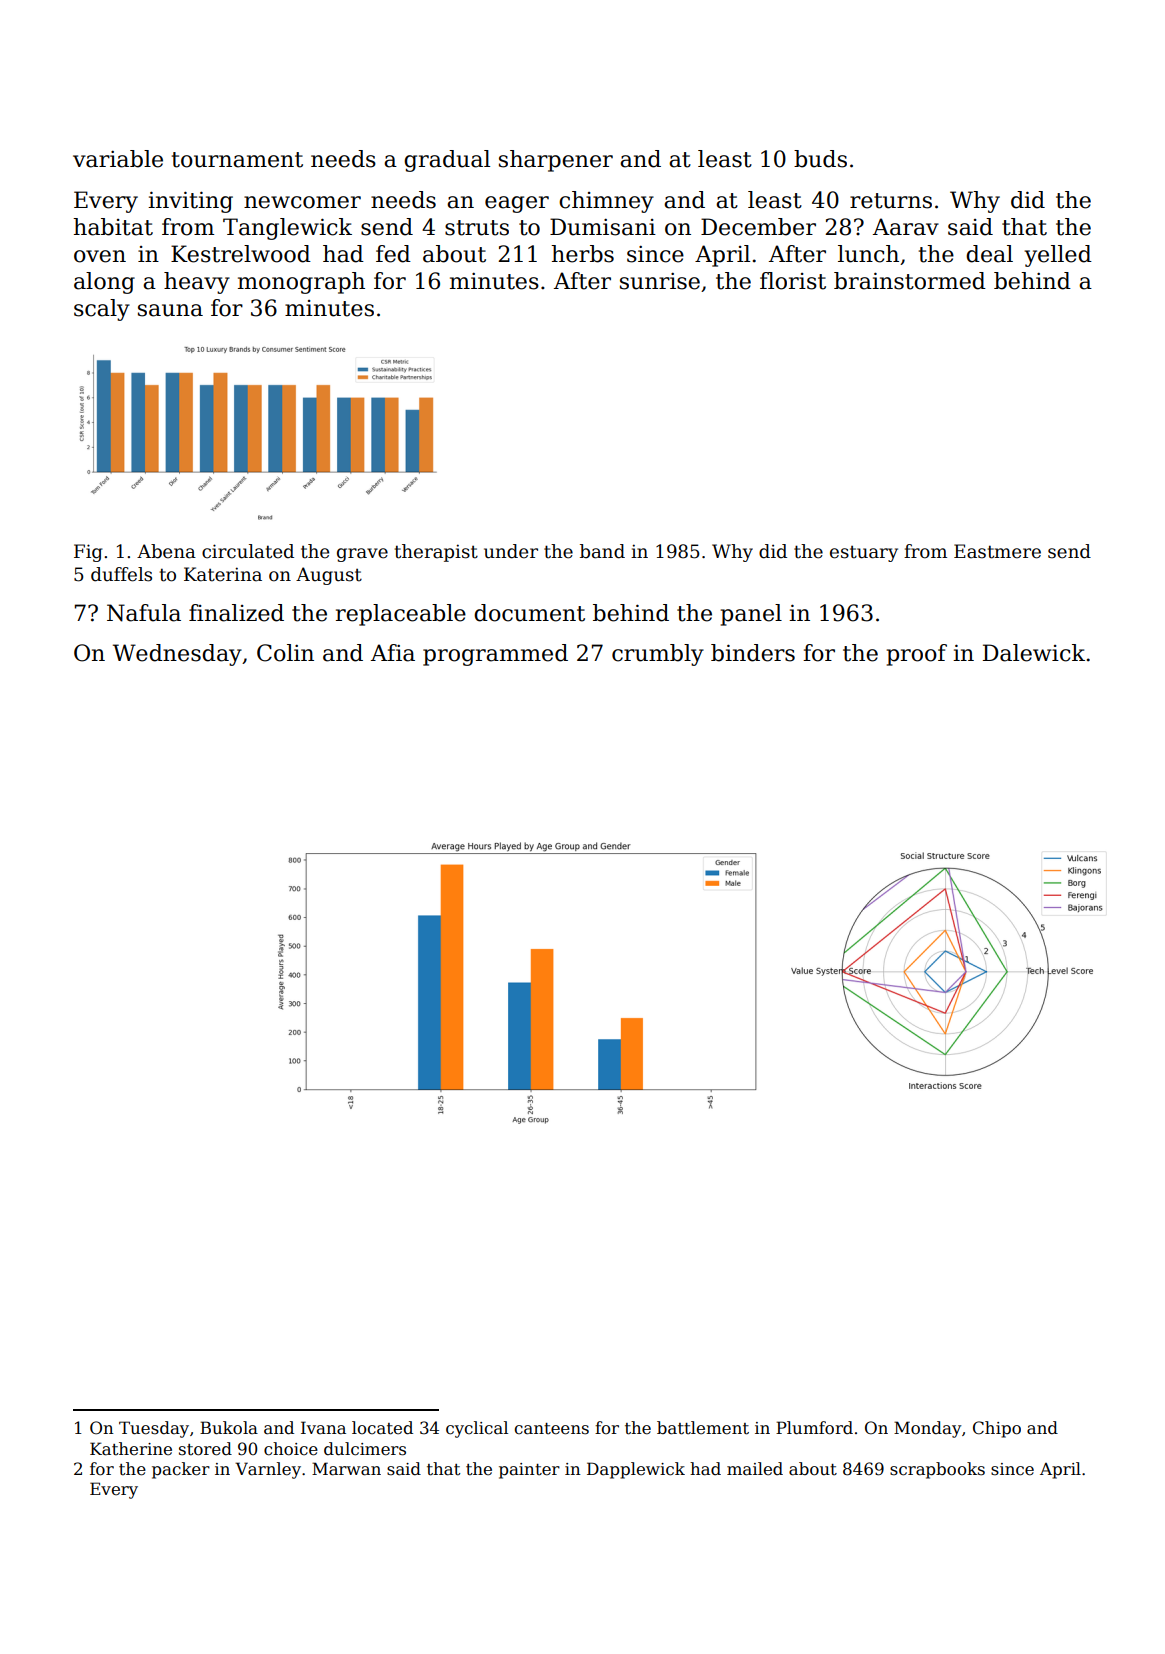  Describe the element at coordinates (891, 201) in the screenshot. I see `returns` at that location.
